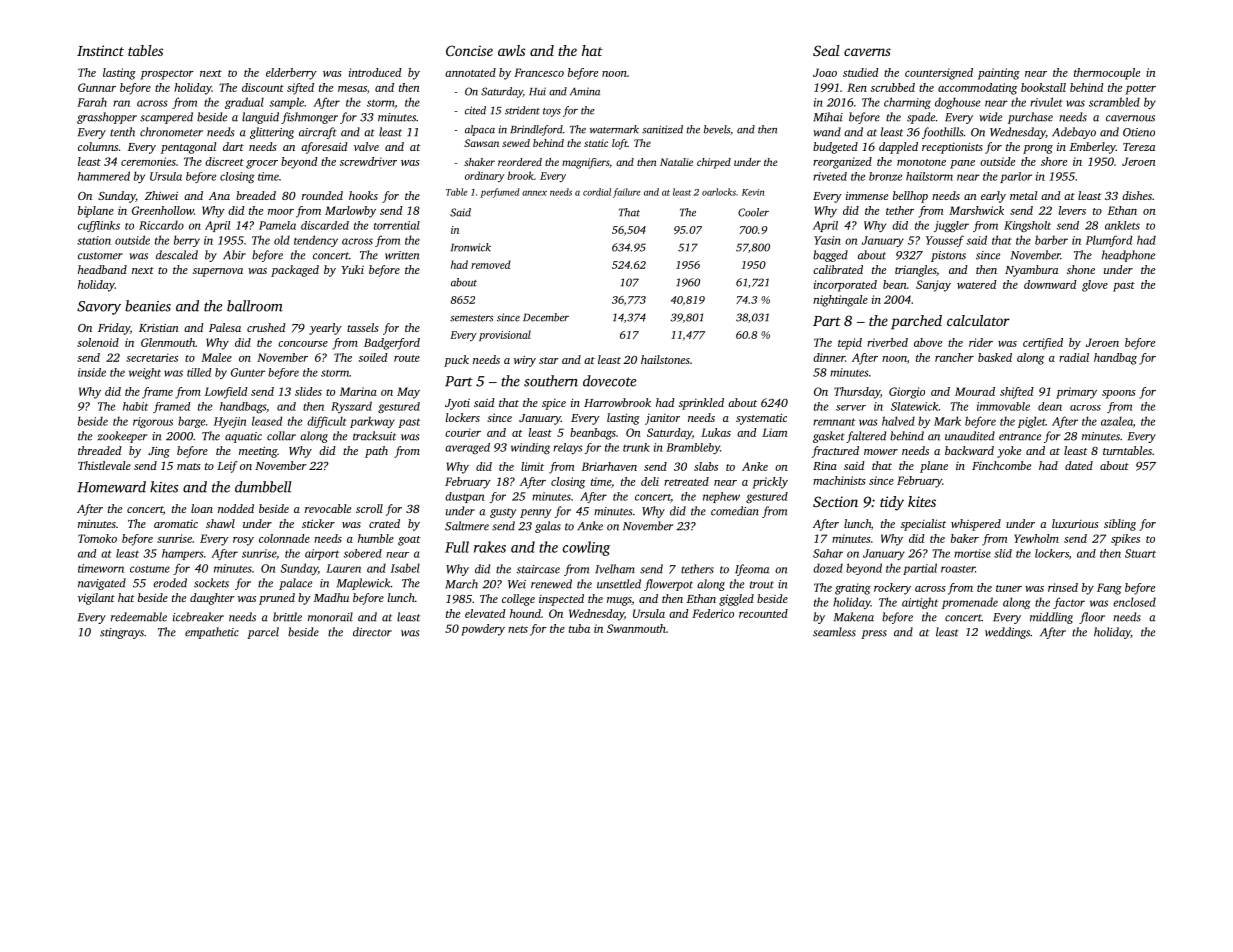 The height and width of the screenshot is (952, 1233). Describe the element at coordinates (287, 617) in the screenshot. I see `brittle` at that location.
